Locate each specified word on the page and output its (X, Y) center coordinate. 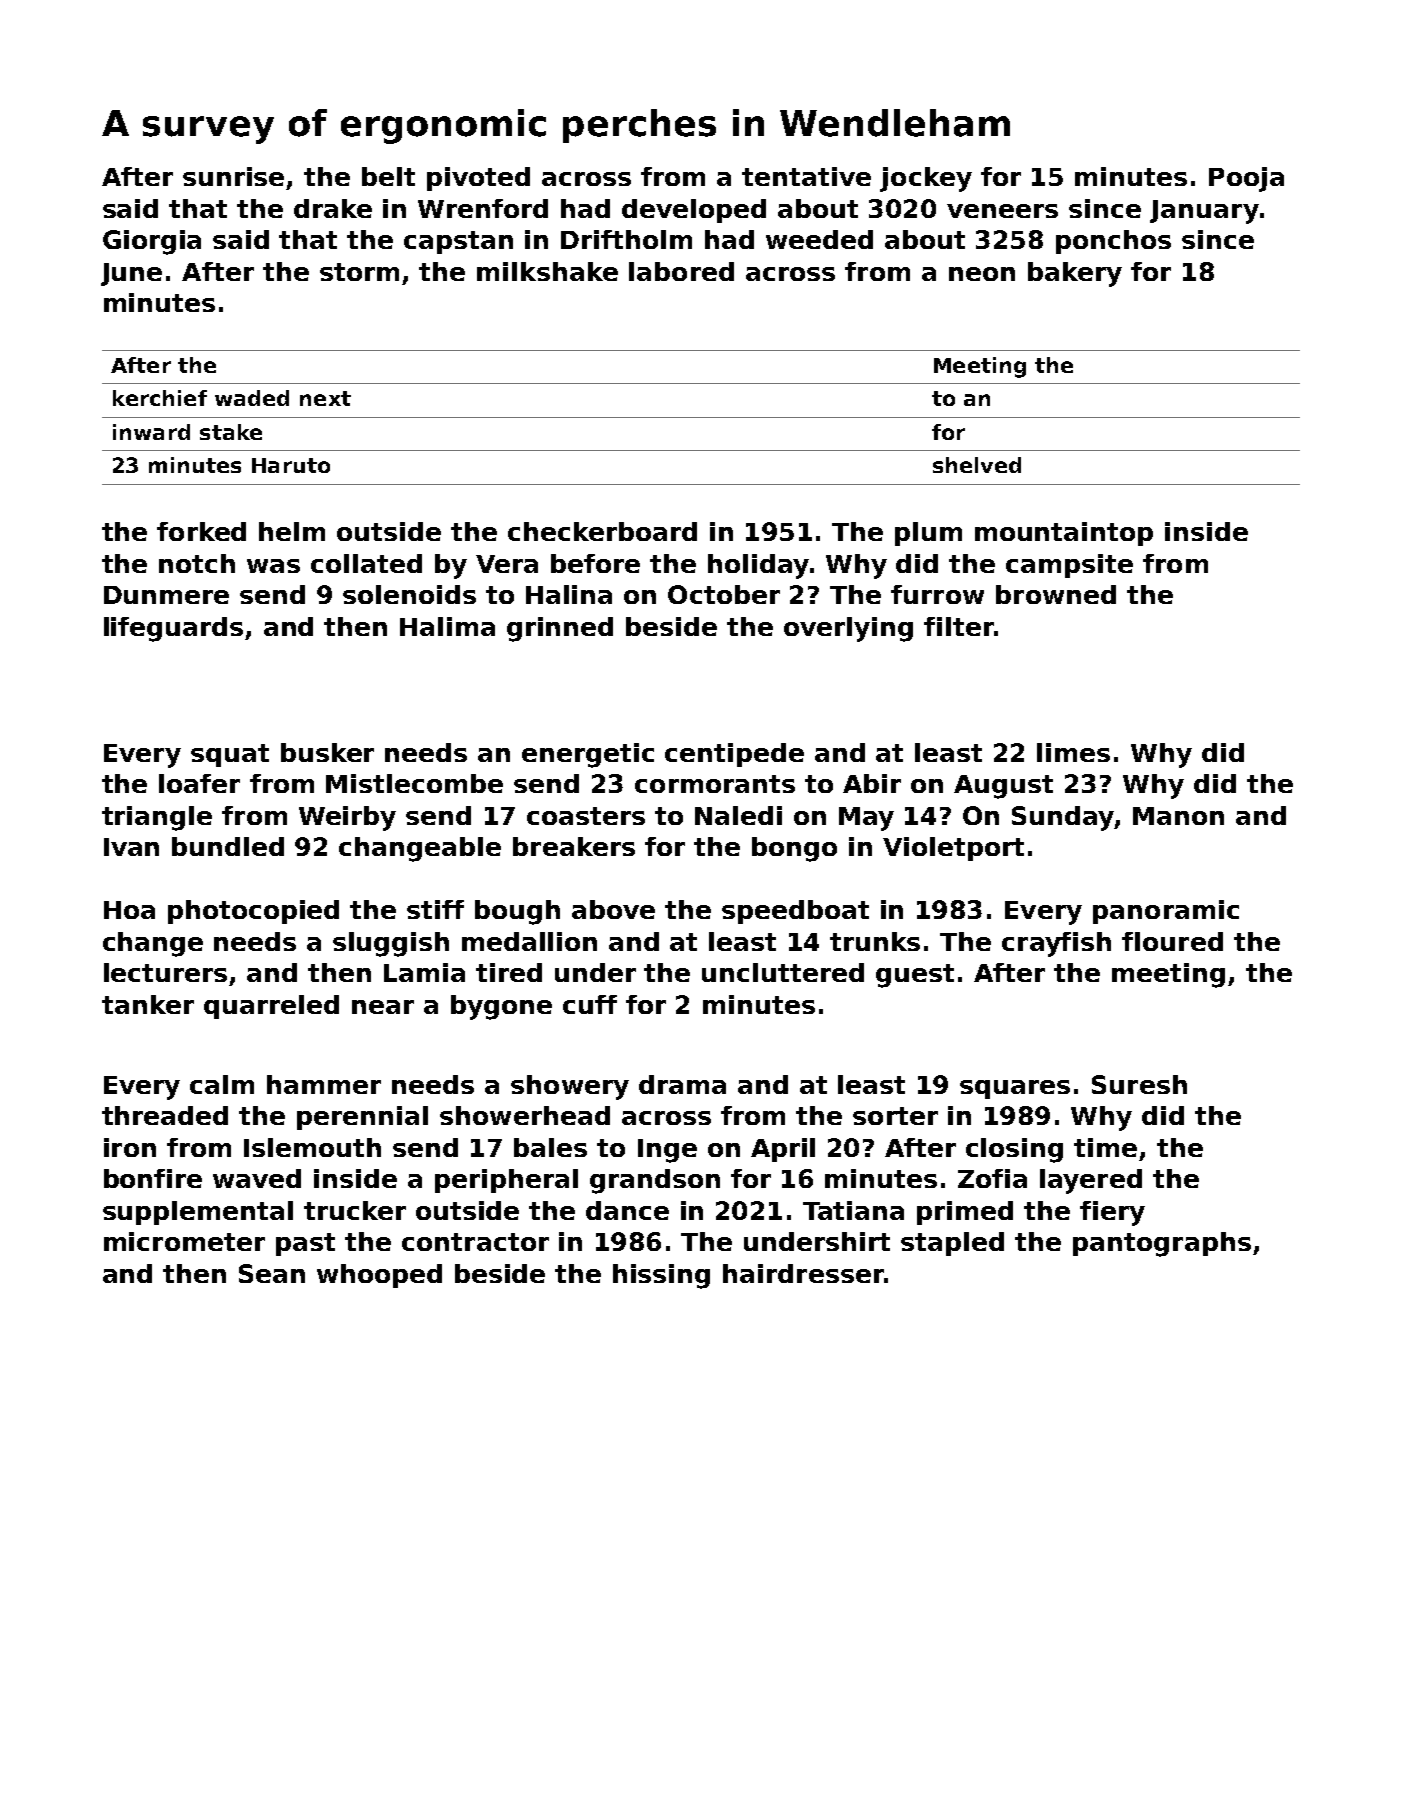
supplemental (198, 1213)
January (1204, 212)
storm (359, 272)
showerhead (525, 1115)
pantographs (1162, 1244)
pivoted (478, 179)
